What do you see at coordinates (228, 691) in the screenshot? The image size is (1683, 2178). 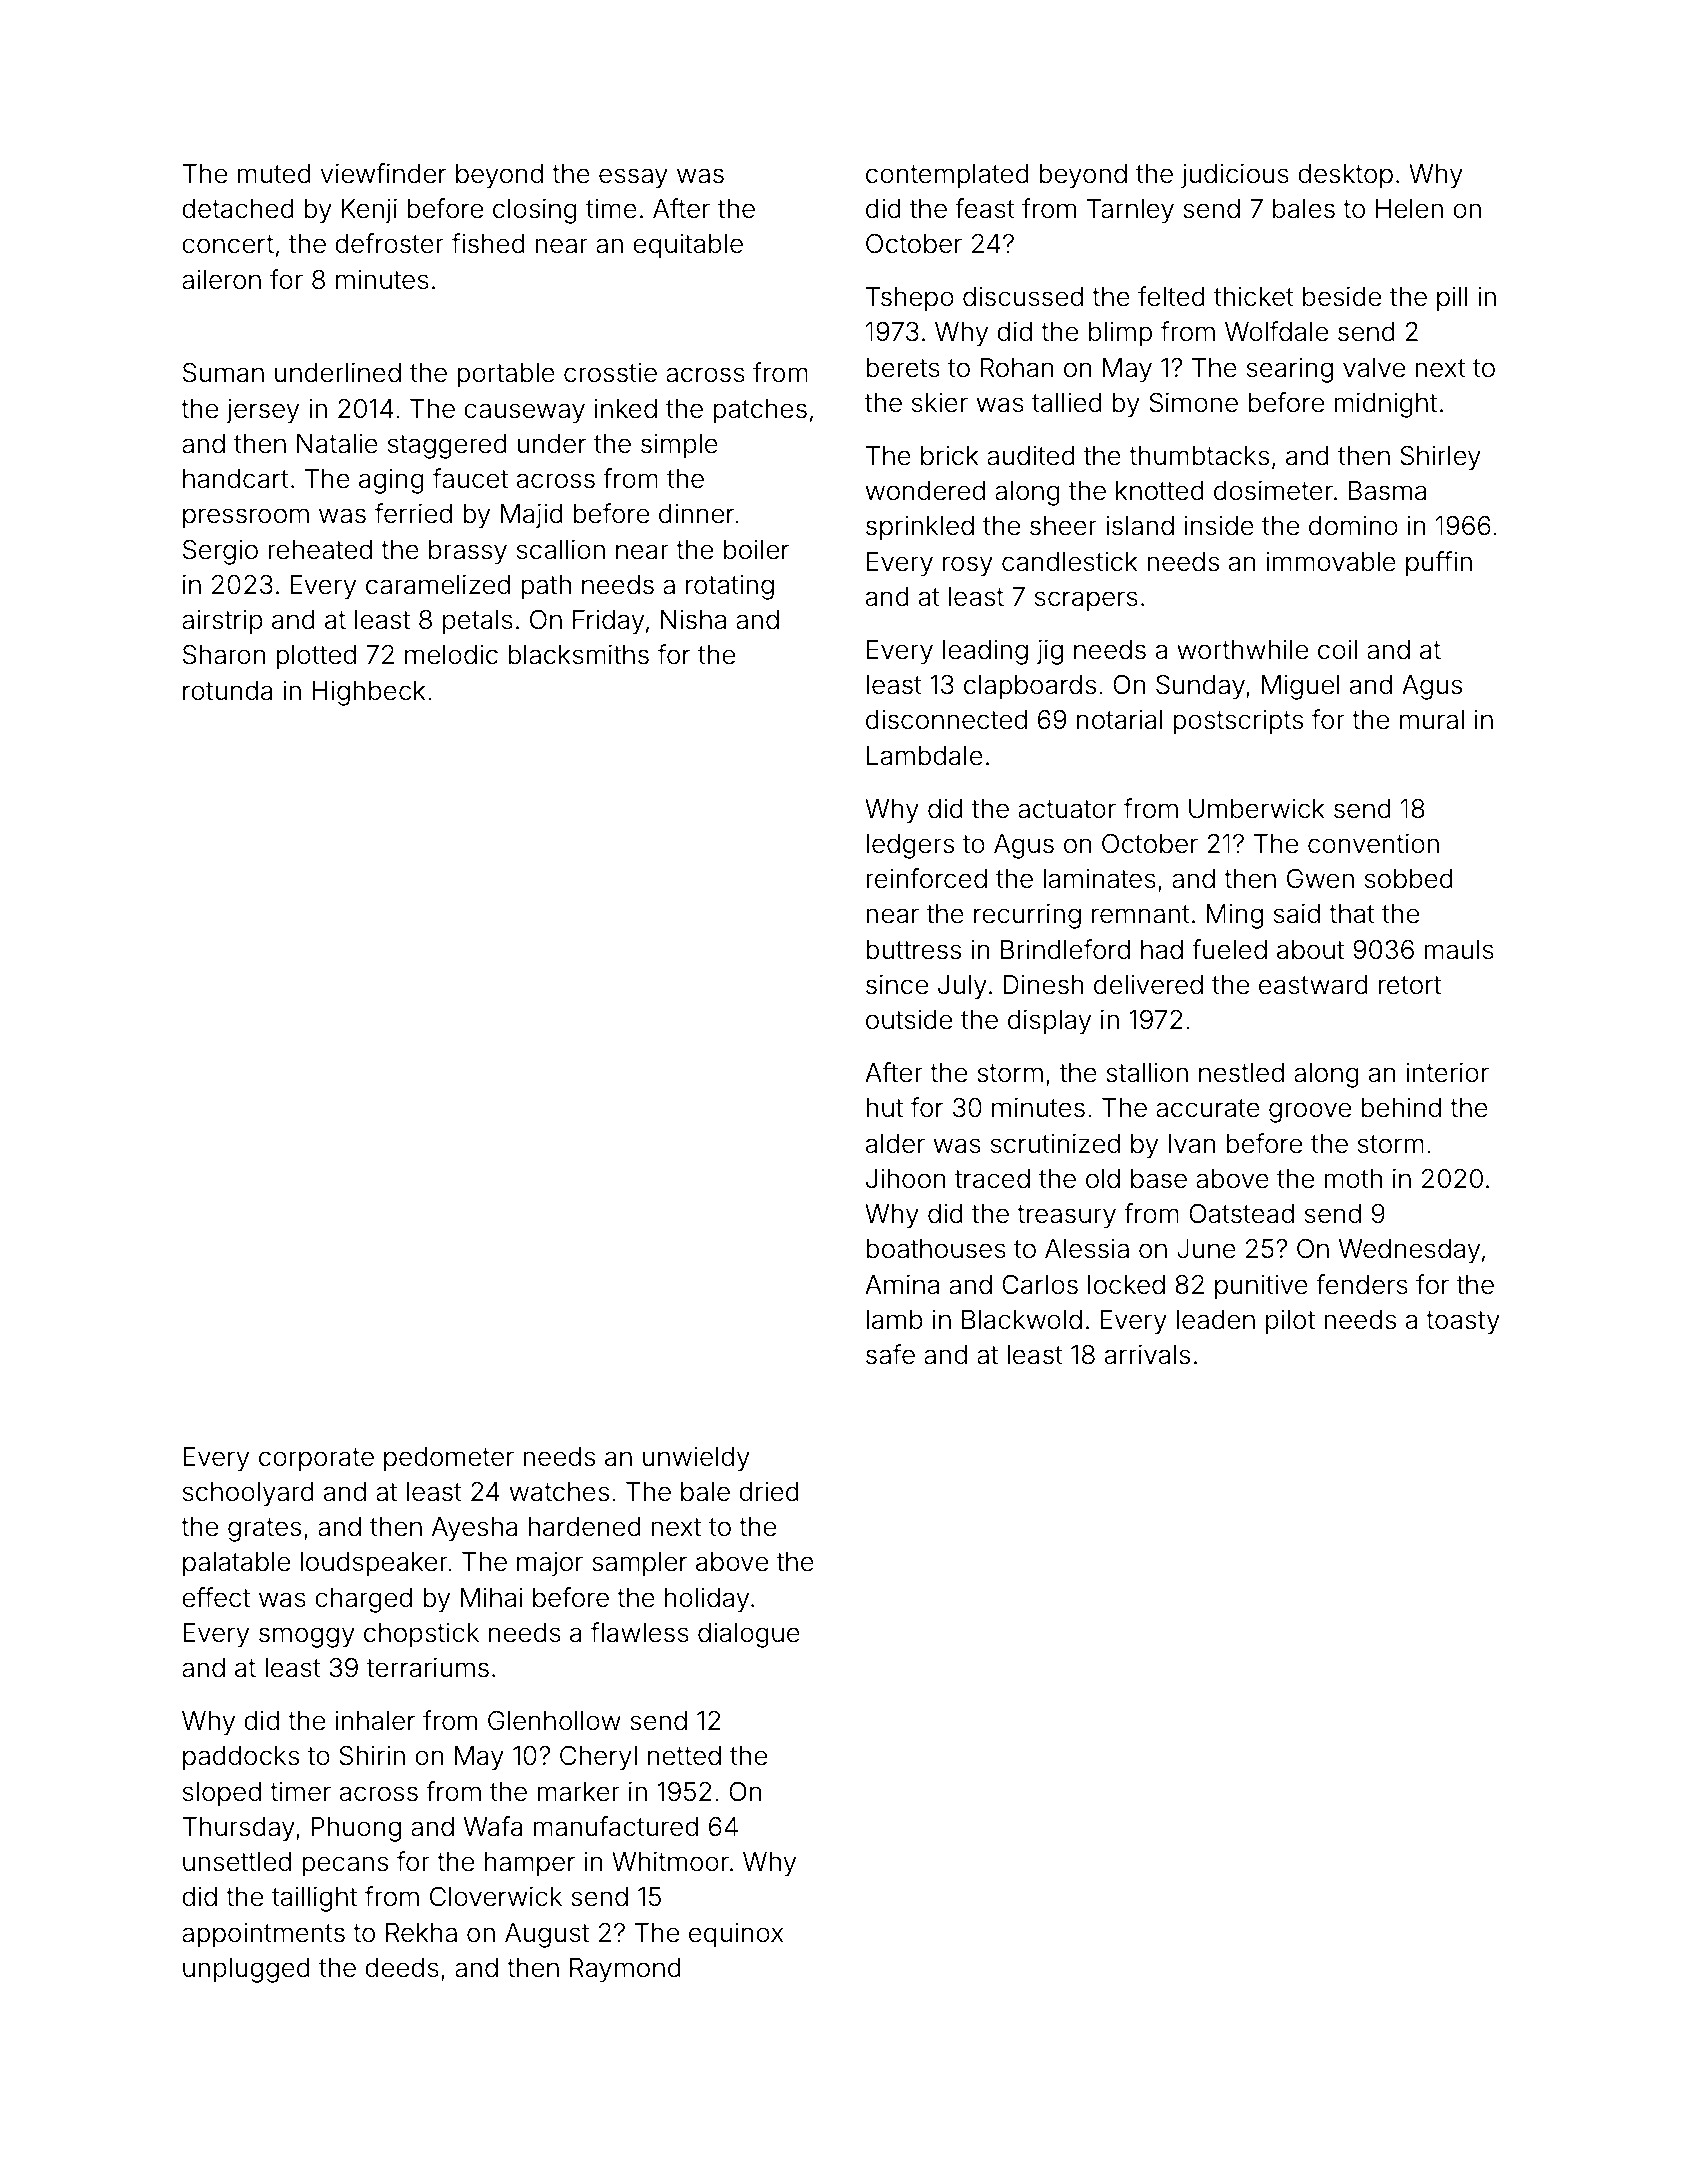 I see `rotunda` at bounding box center [228, 691].
